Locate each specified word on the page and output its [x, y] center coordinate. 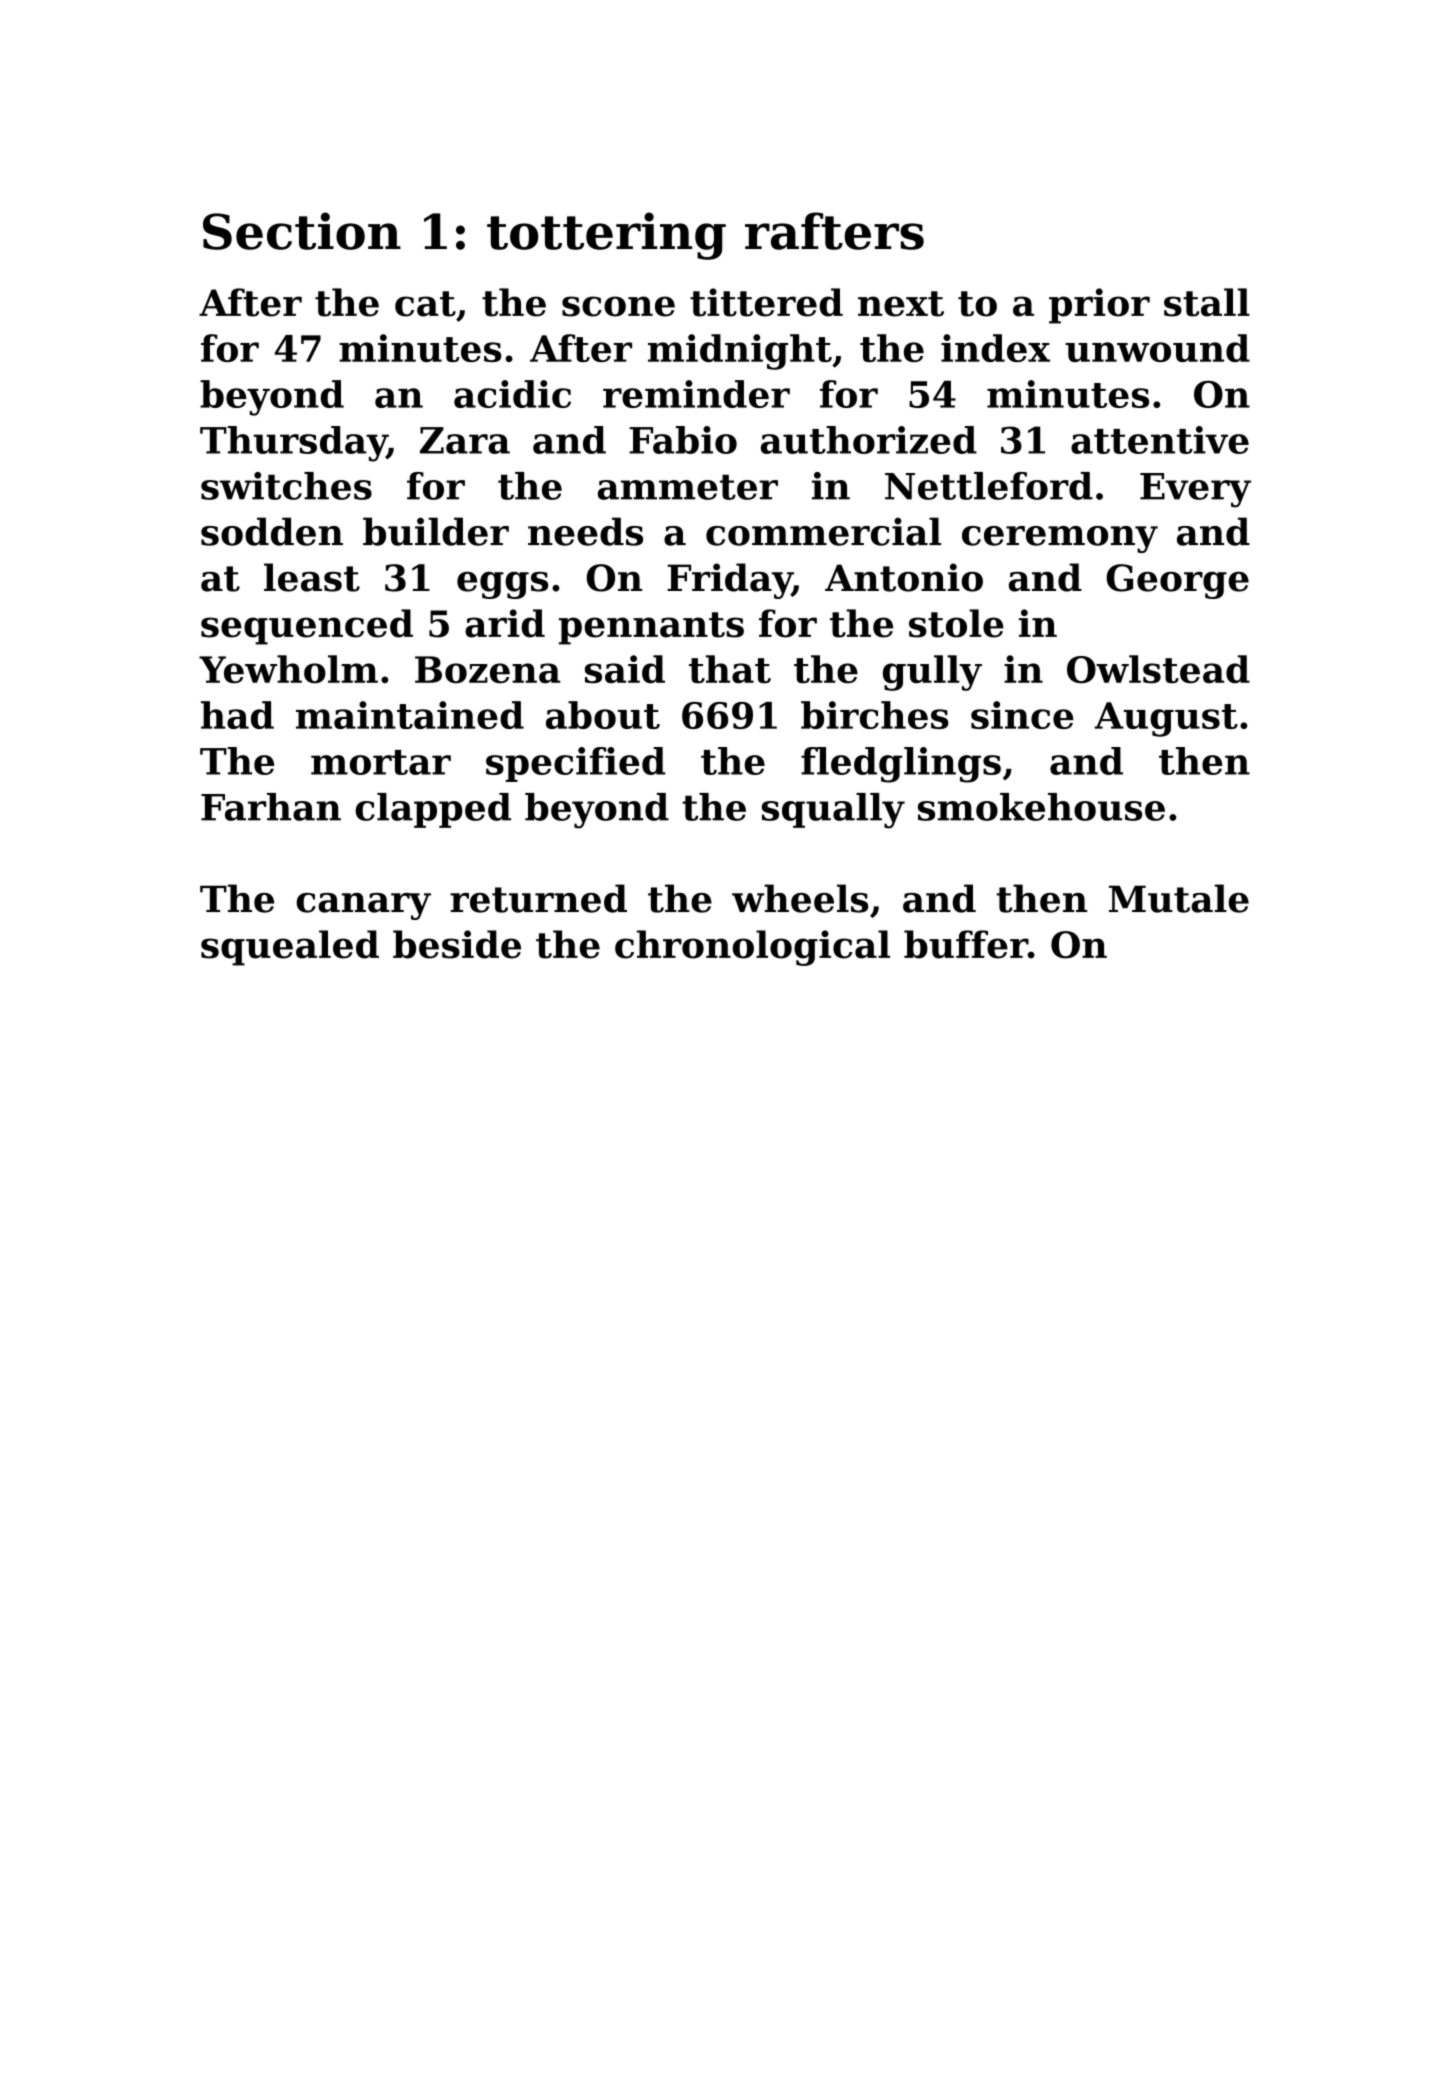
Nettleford [989, 486]
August [1166, 719]
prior [1099, 306]
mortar [381, 762]
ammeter [688, 487]
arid [505, 623]
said [625, 669]
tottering [606, 236]
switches [286, 486]
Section [302, 231]
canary [363, 906]
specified [576, 764]
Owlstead [1158, 669]
